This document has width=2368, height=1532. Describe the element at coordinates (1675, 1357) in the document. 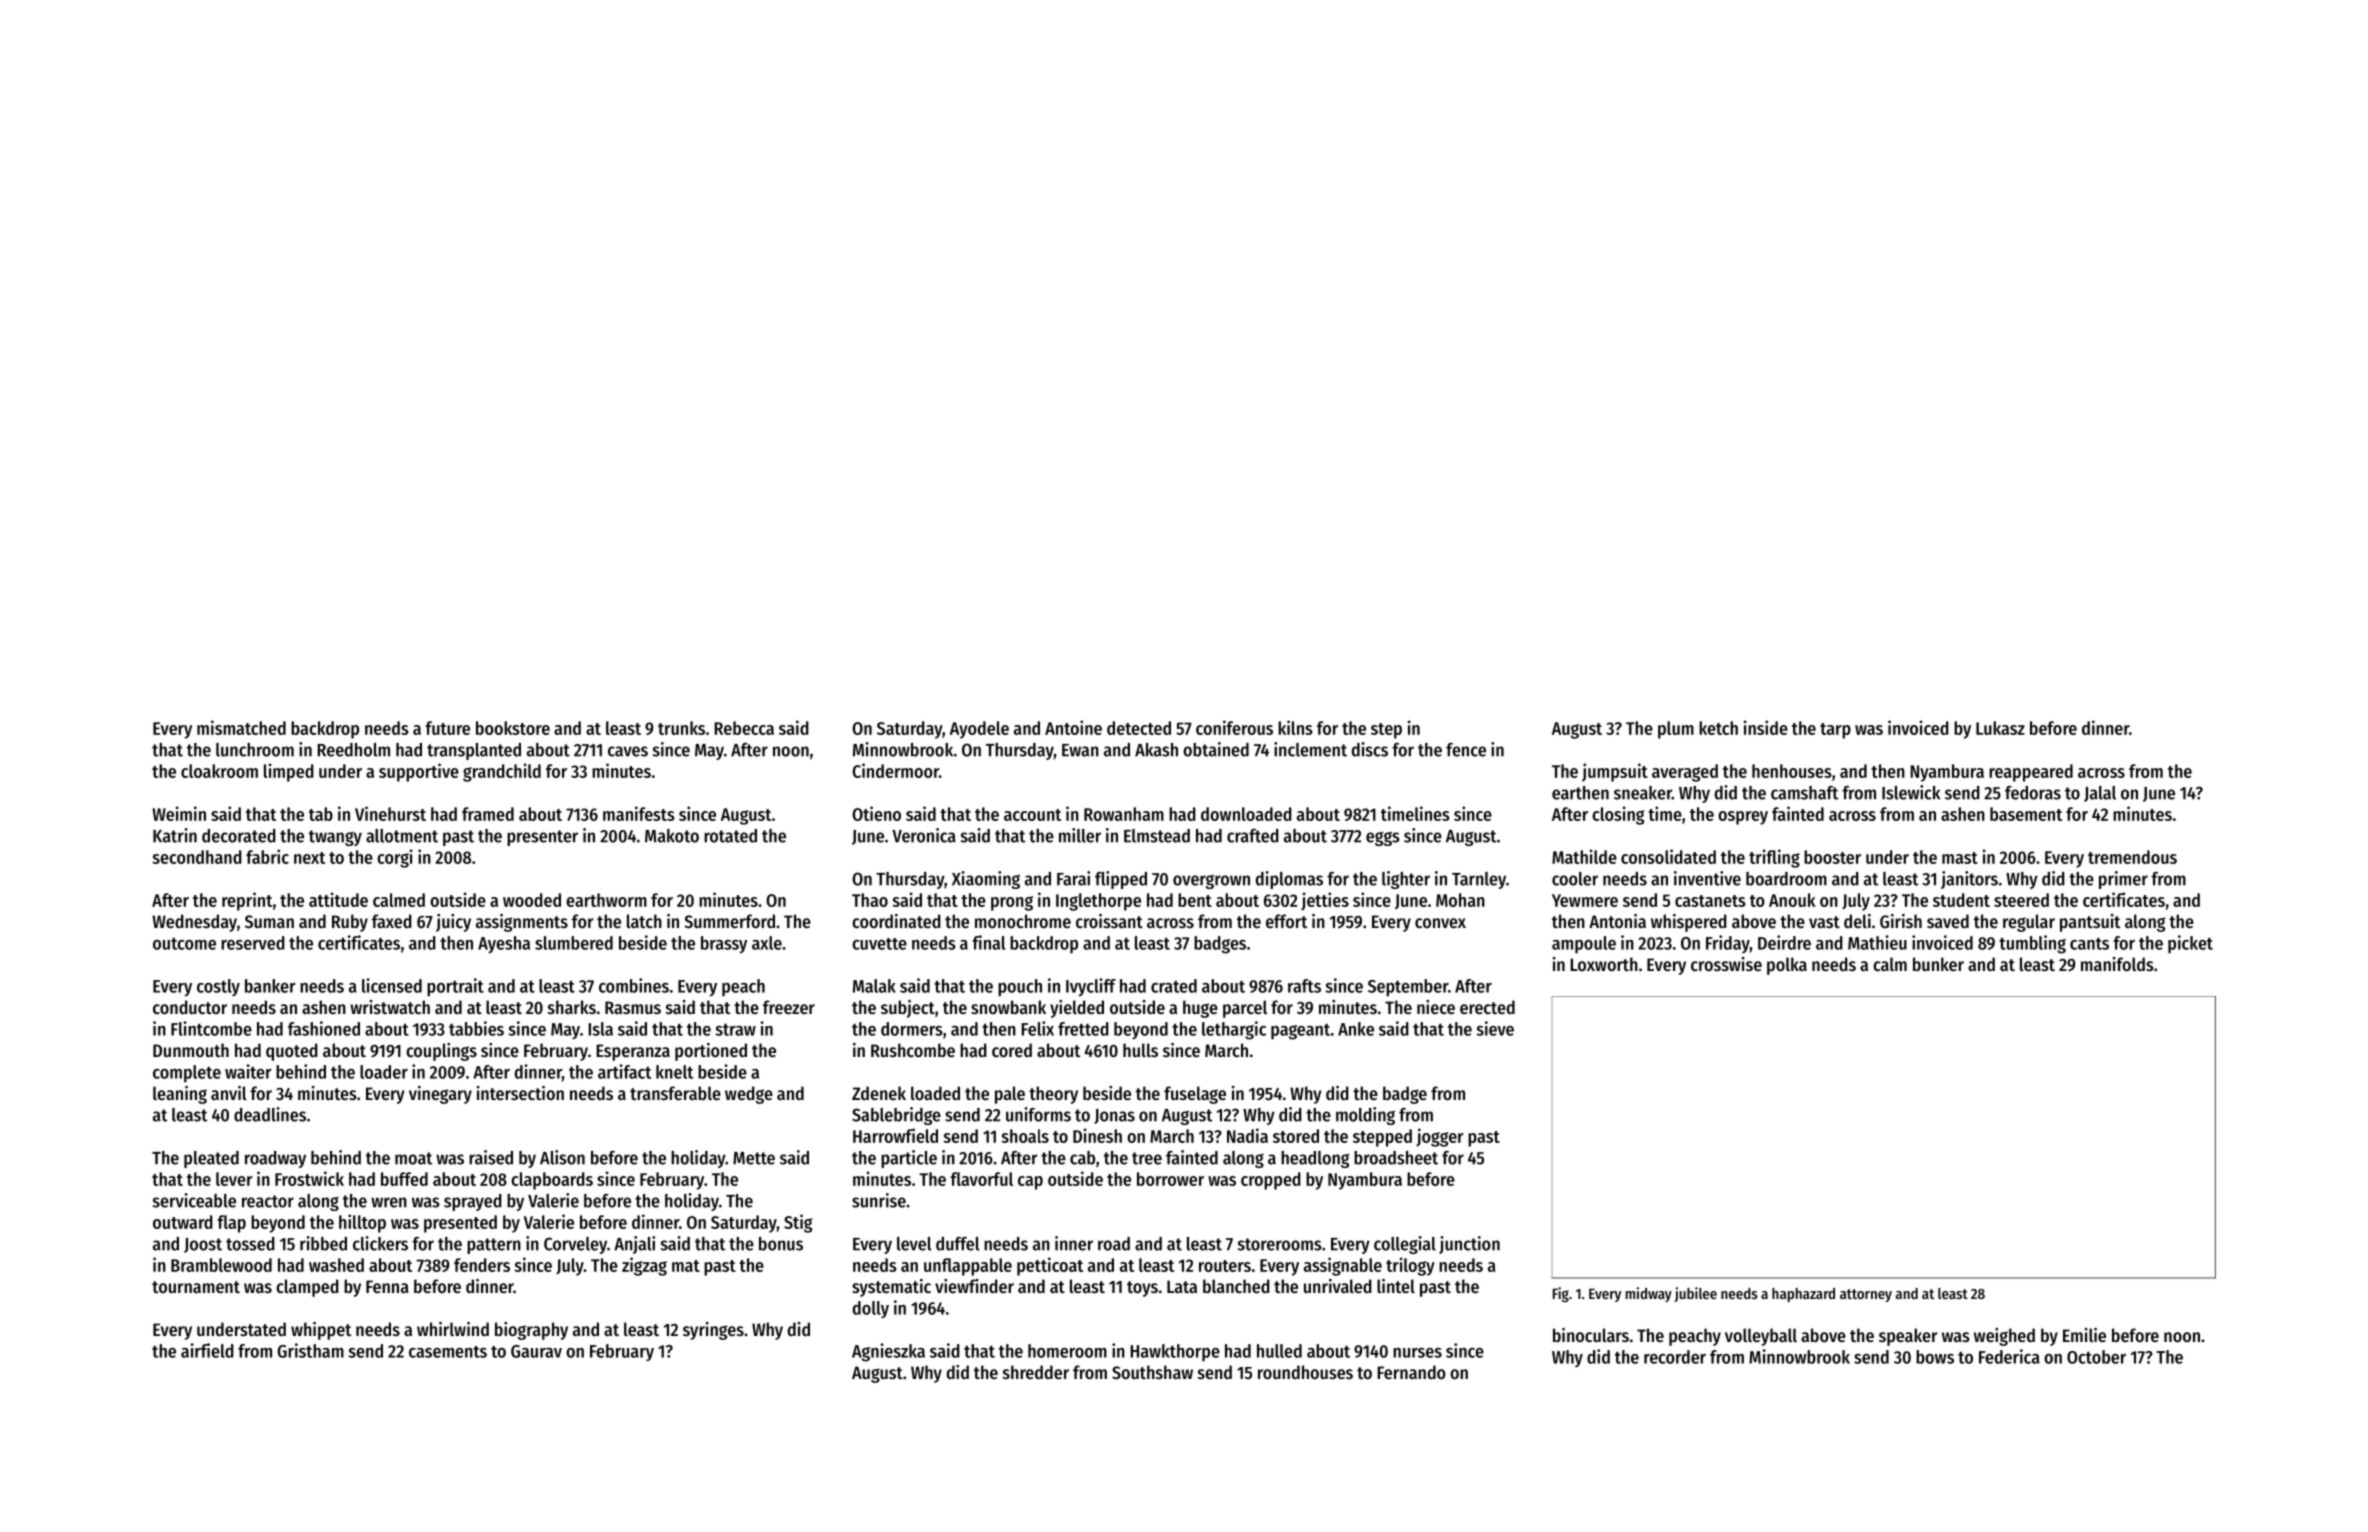

I see `recorder` at that location.
